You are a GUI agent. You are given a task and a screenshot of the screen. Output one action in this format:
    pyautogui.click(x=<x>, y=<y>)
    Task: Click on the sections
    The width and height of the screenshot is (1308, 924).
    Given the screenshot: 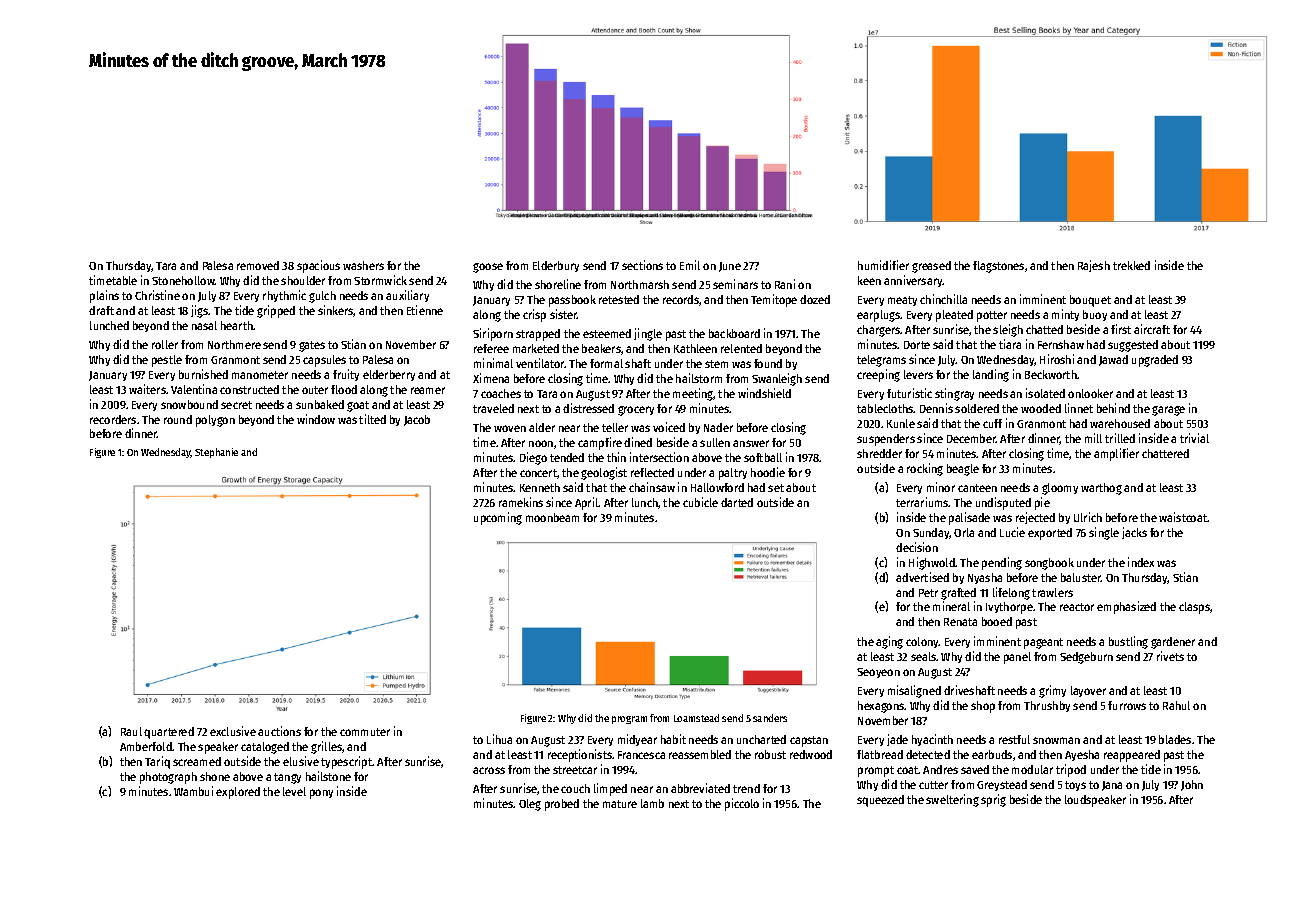 What is the action you would take?
    pyautogui.click(x=642, y=265)
